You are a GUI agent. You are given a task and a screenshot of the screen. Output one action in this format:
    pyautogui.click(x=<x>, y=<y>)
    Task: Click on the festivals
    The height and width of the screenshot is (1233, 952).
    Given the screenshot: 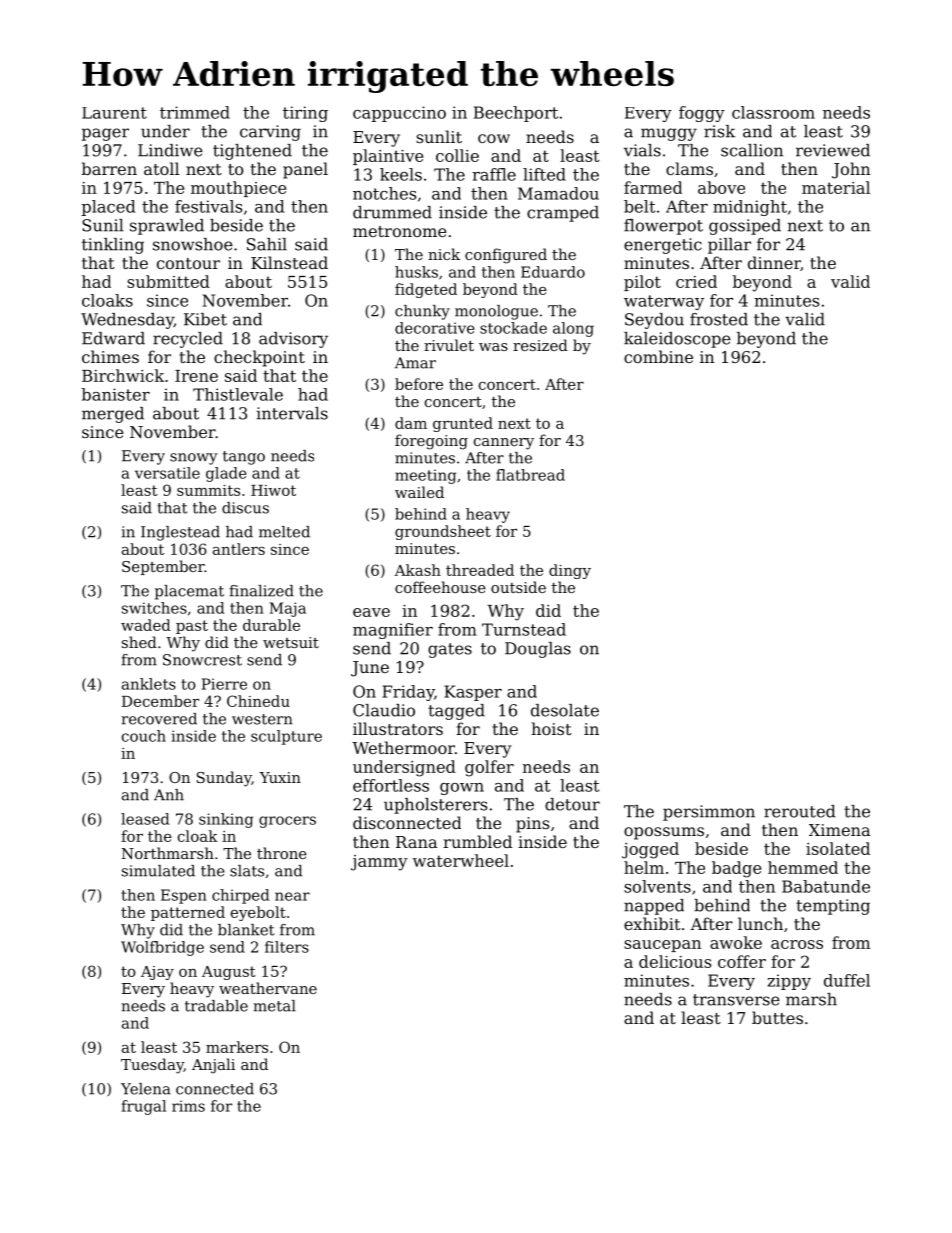 What is the action you would take?
    pyautogui.click(x=208, y=206)
